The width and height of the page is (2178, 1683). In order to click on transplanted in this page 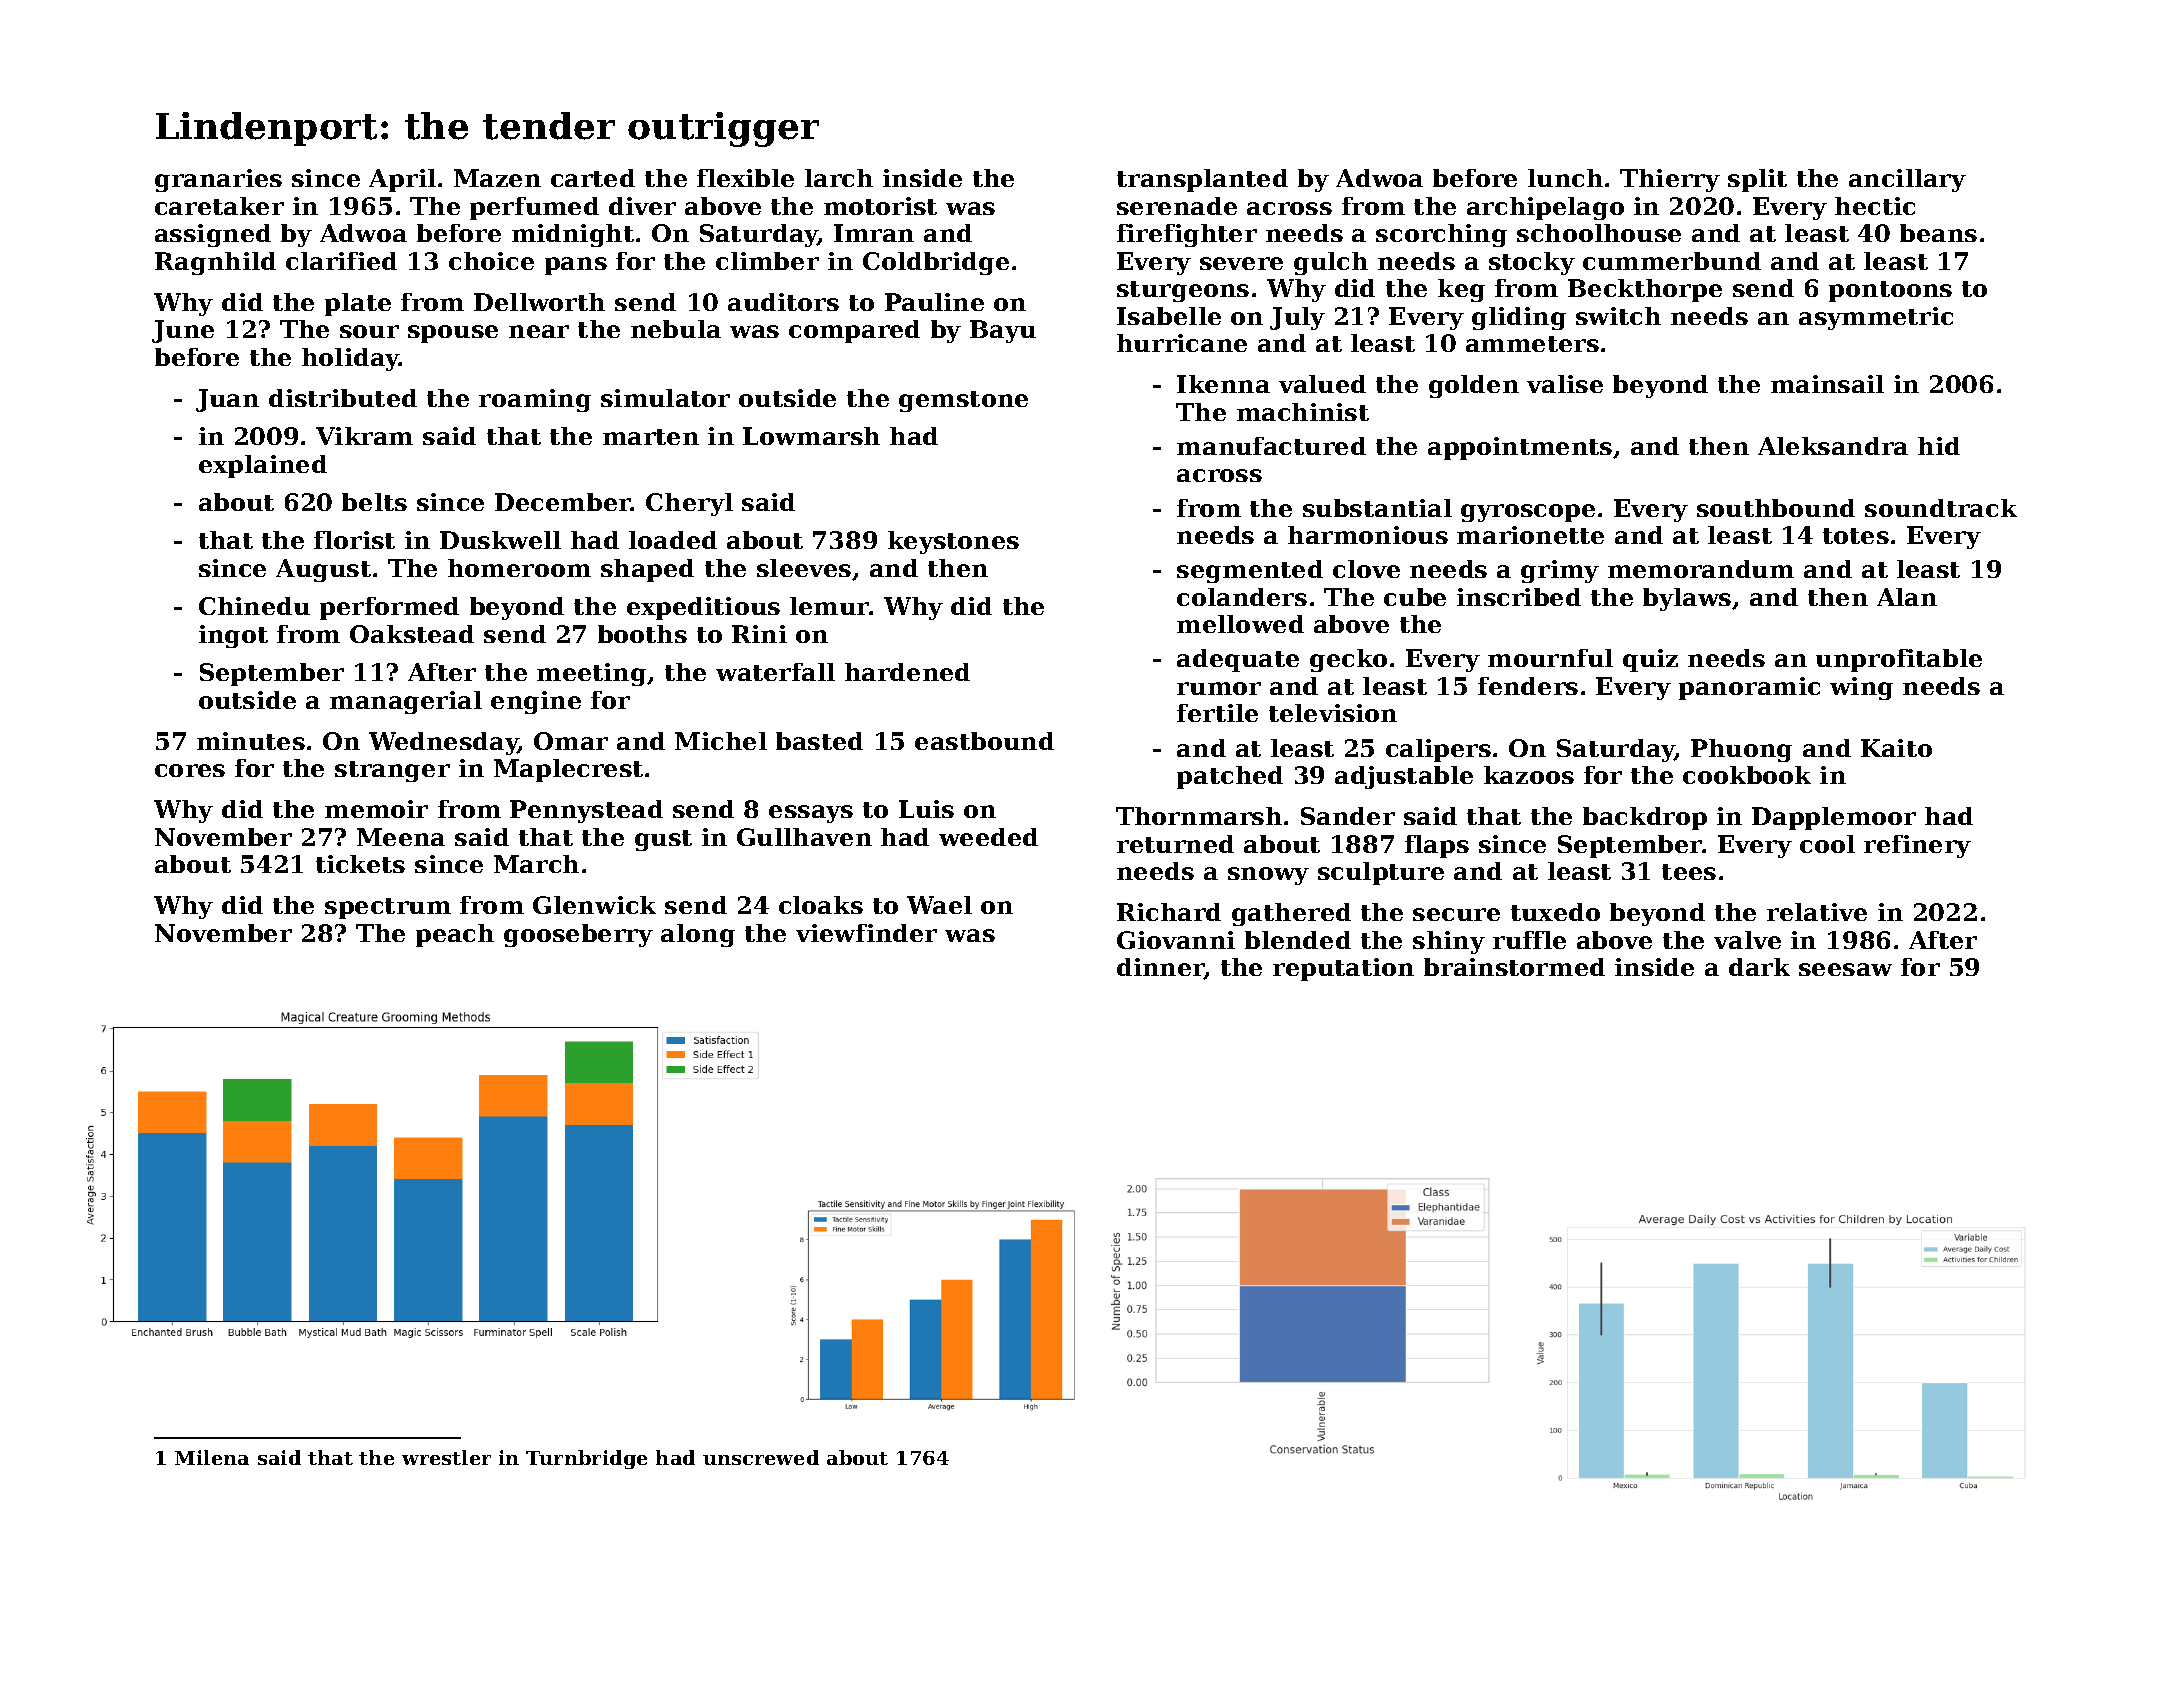, I will do `click(1202, 180)`.
